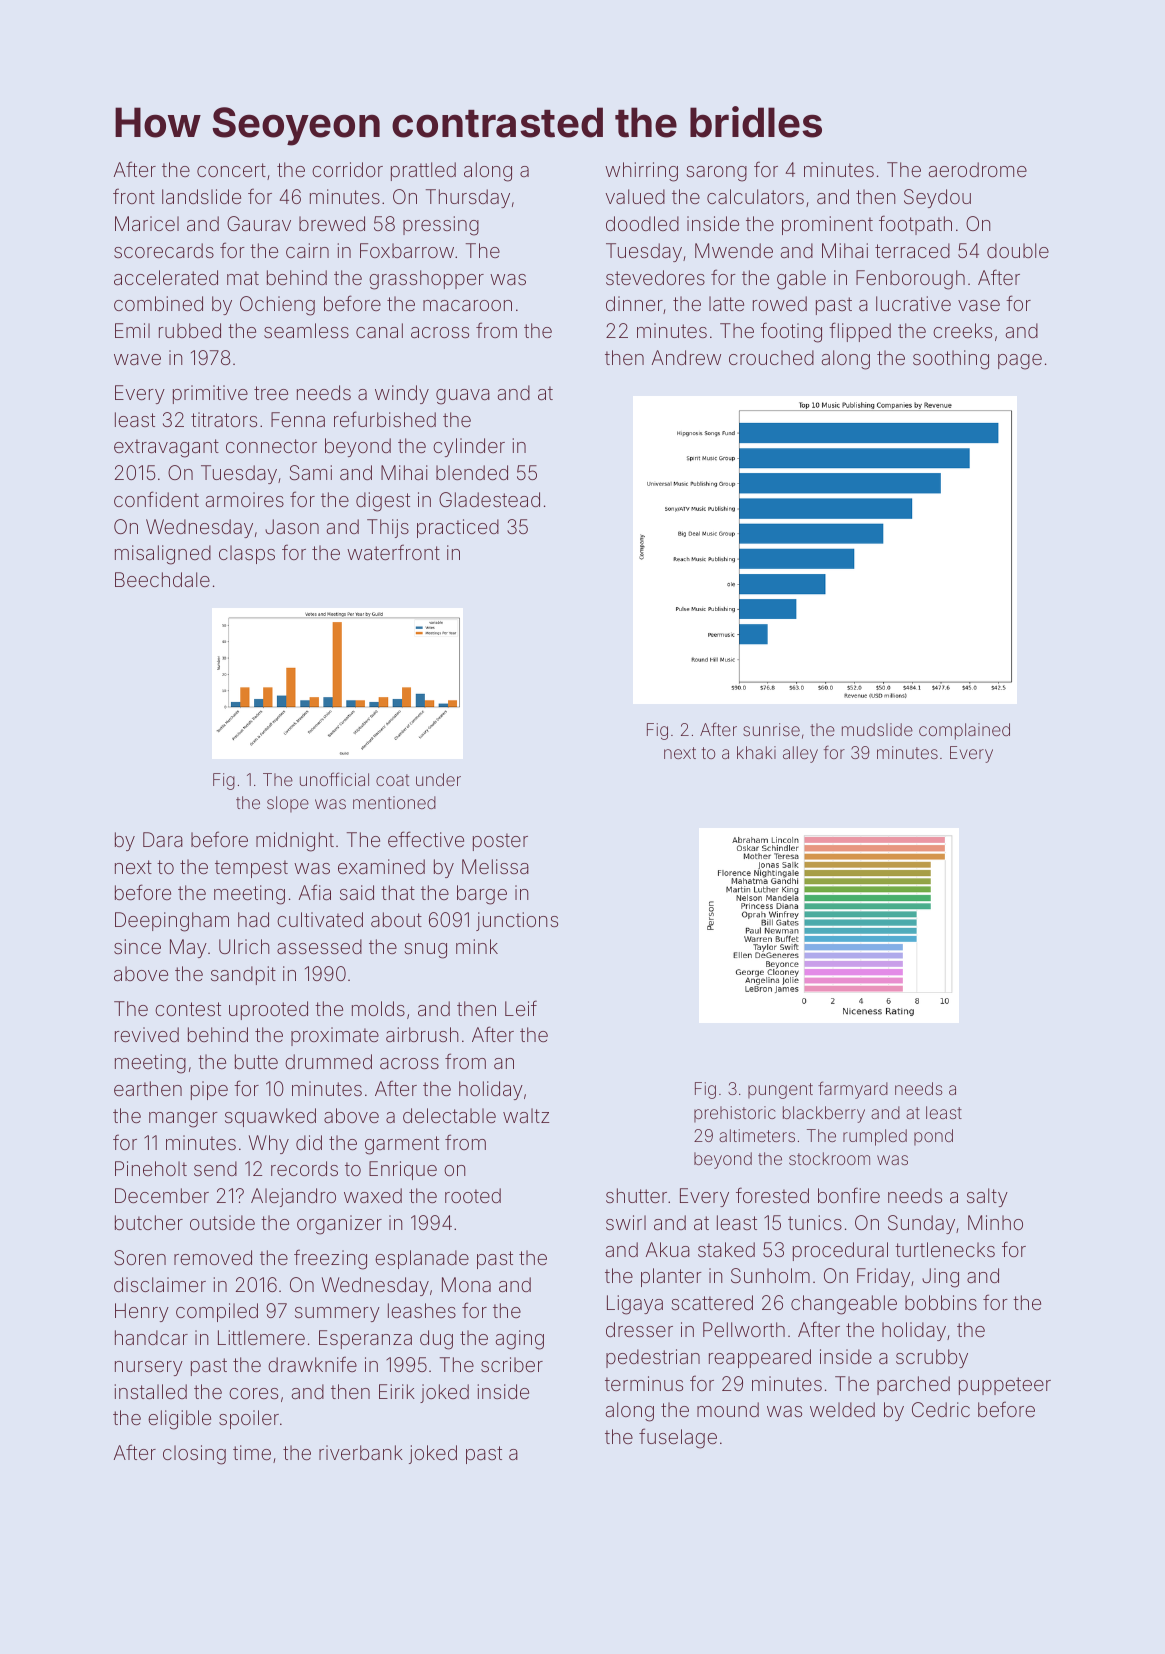  Describe the element at coordinates (194, 1455) in the image. I see `closing` at that location.
